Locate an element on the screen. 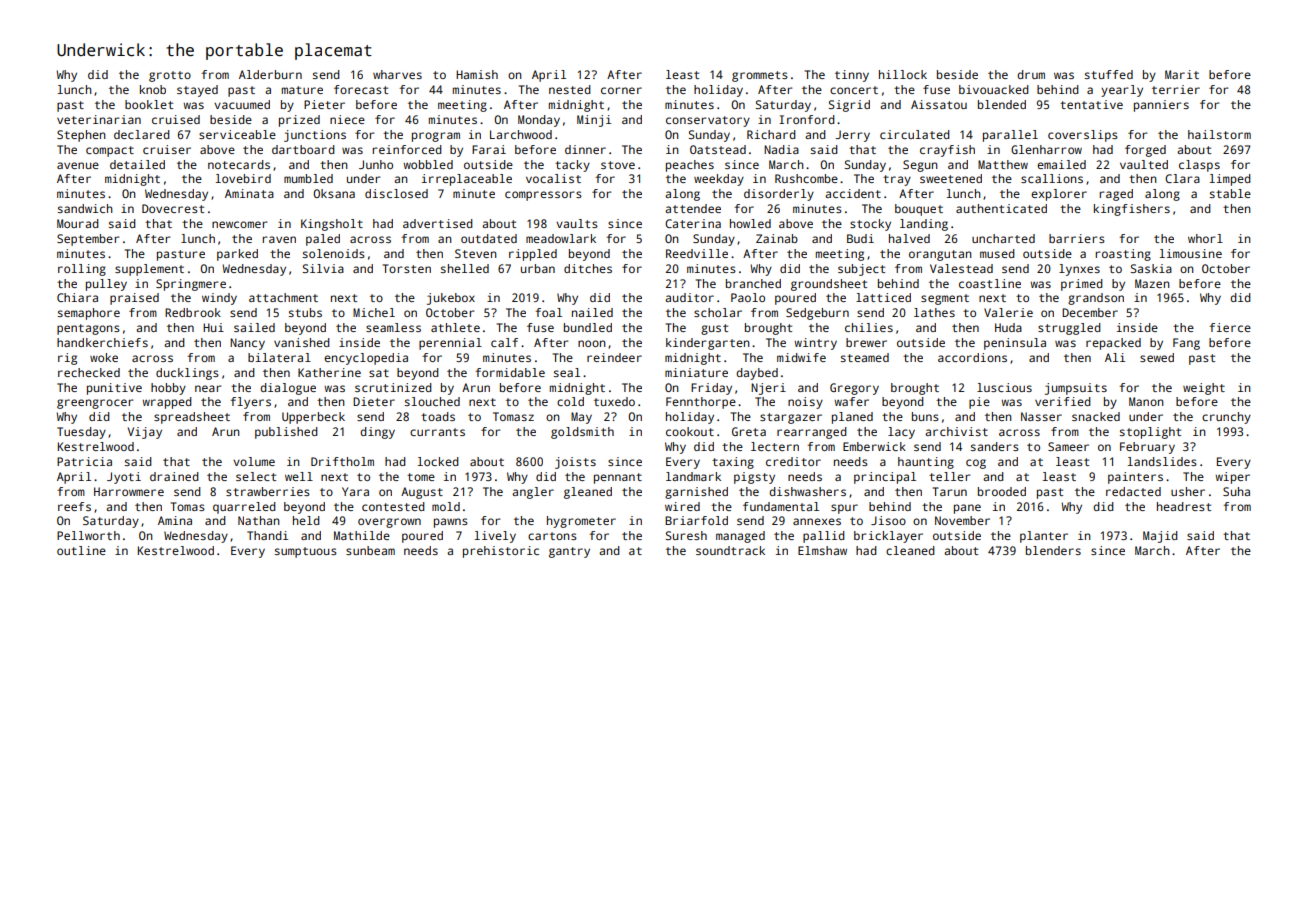  seal is located at coordinates (567, 372).
